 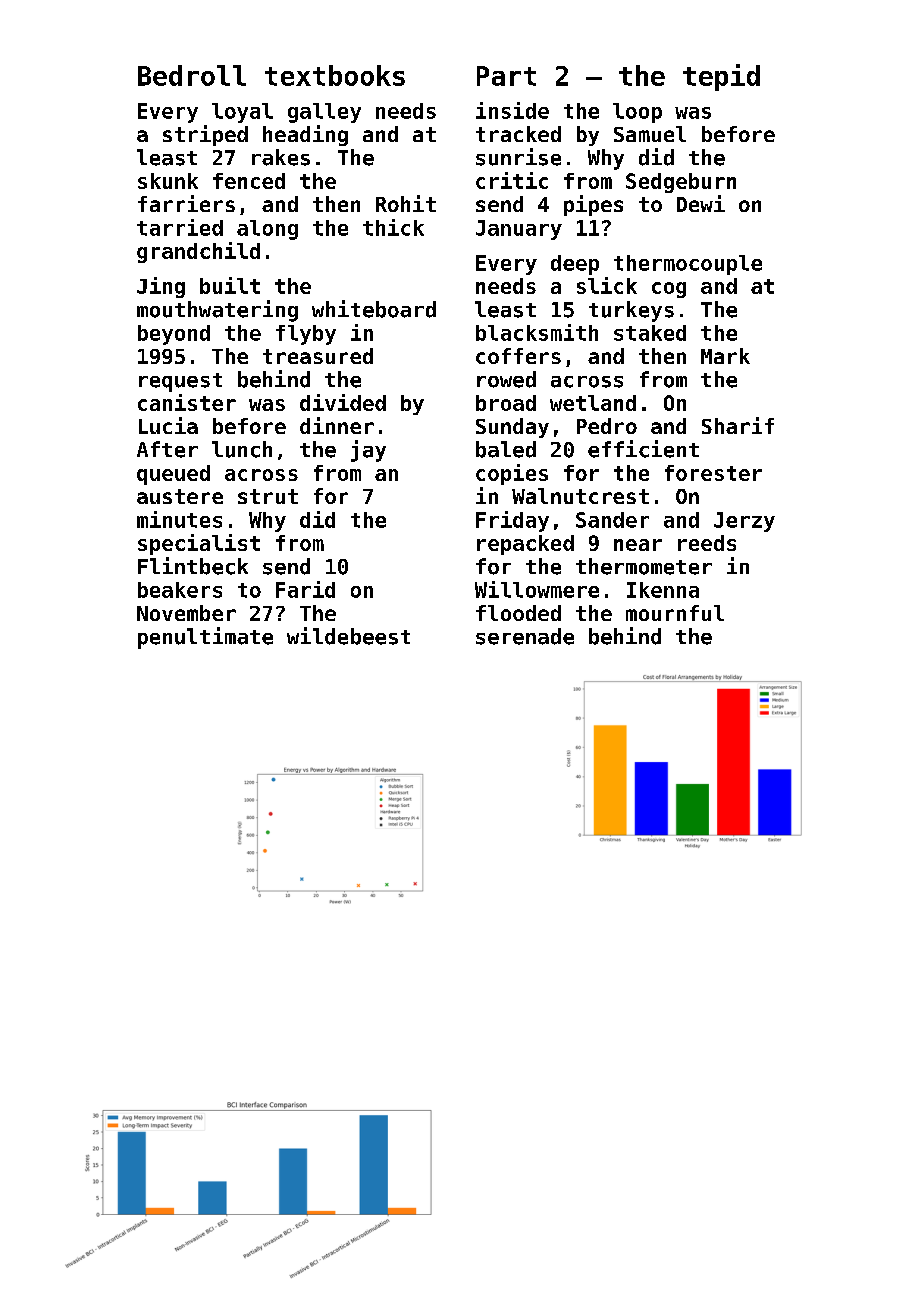 I want to click on inside, so click(x=512, y=110).
